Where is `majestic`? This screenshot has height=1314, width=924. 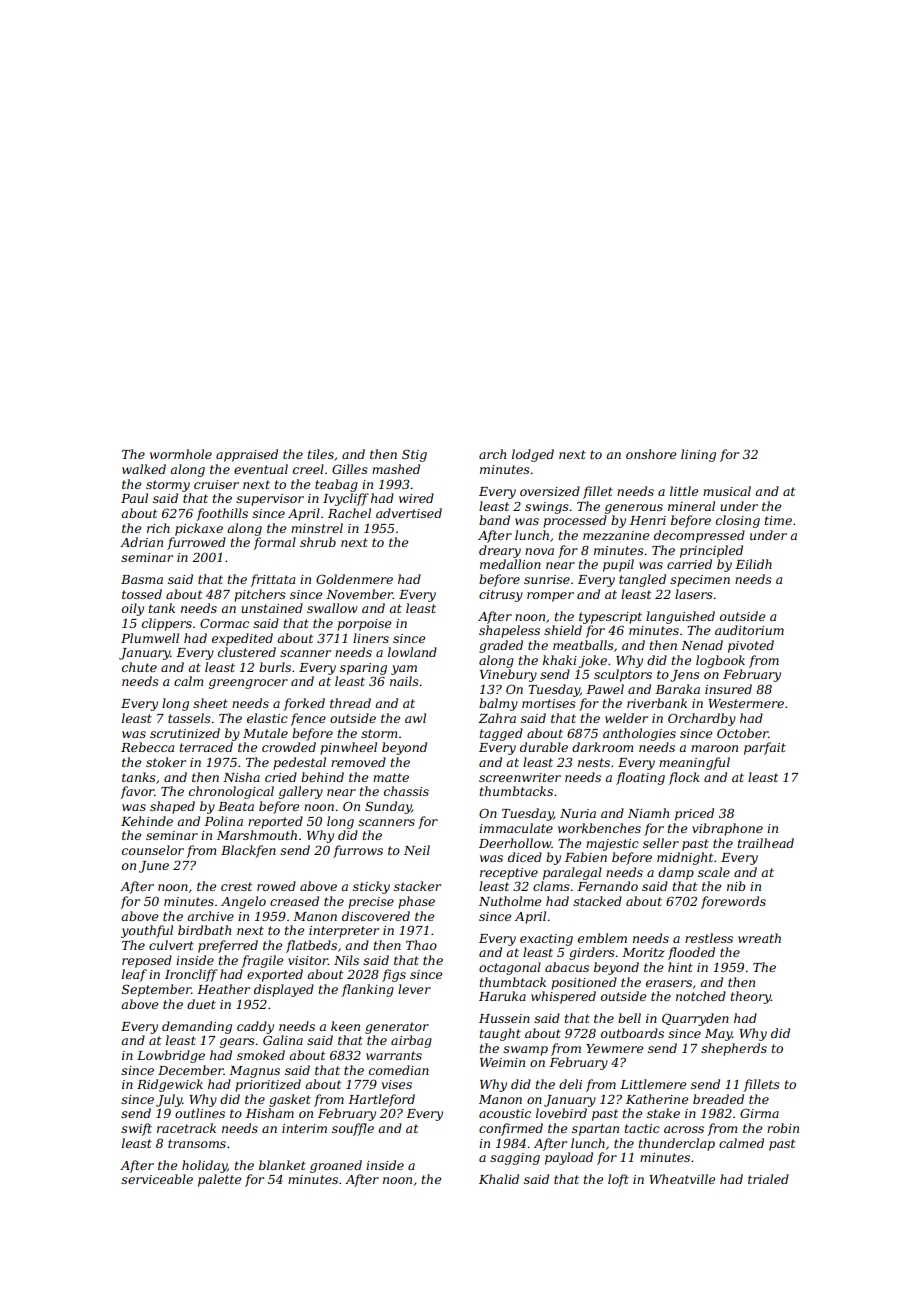 majestic is located at coordinates (612, 845).
